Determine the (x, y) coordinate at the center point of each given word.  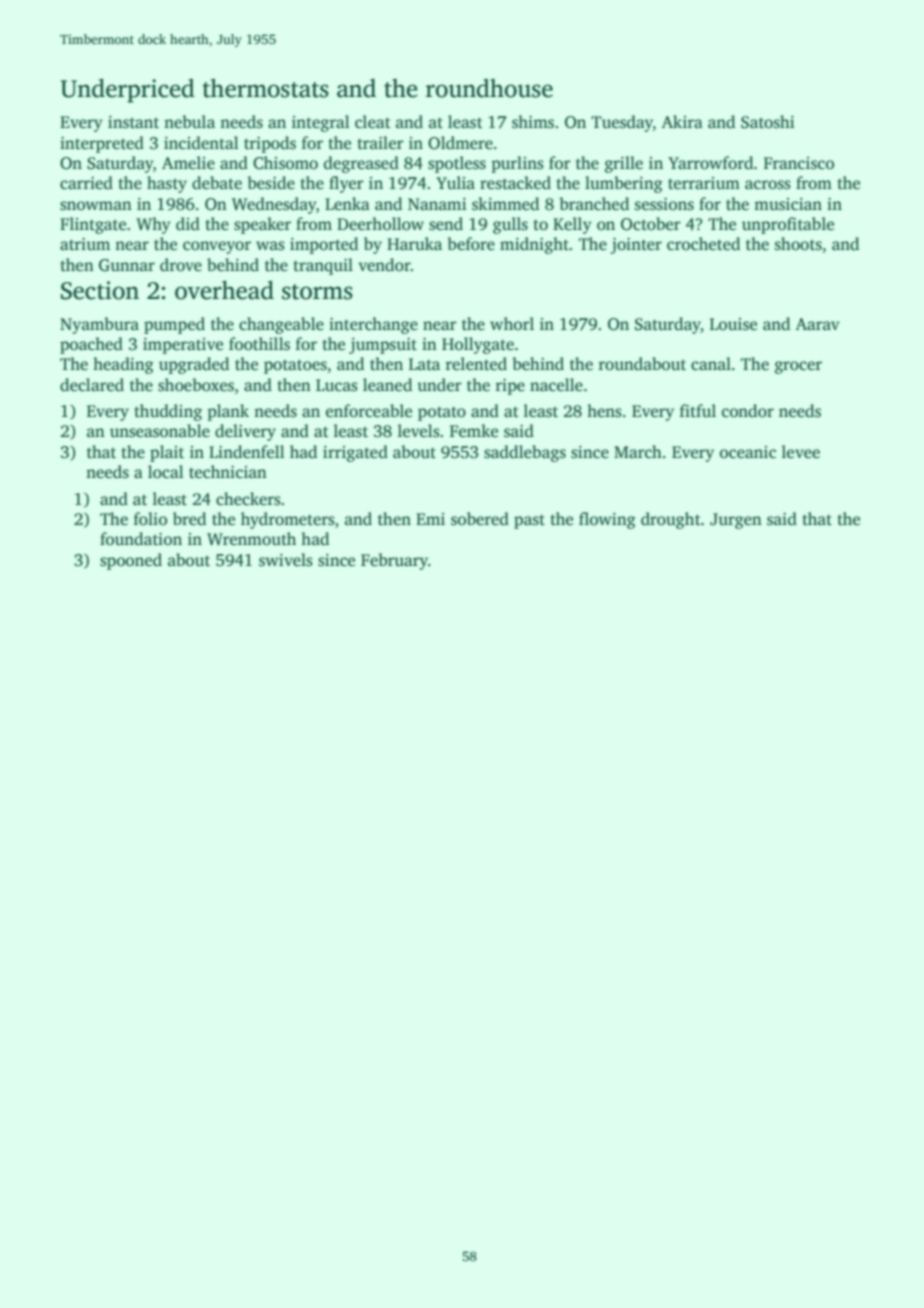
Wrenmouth (251, 539)
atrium (85, 244)
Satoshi (768, 122)
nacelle (556, 385)
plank (228, 412)
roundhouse (489, 88)
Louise (733, 324)
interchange (373, 325)
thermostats (265, 88)
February (394, 561)
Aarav (817, 324)
